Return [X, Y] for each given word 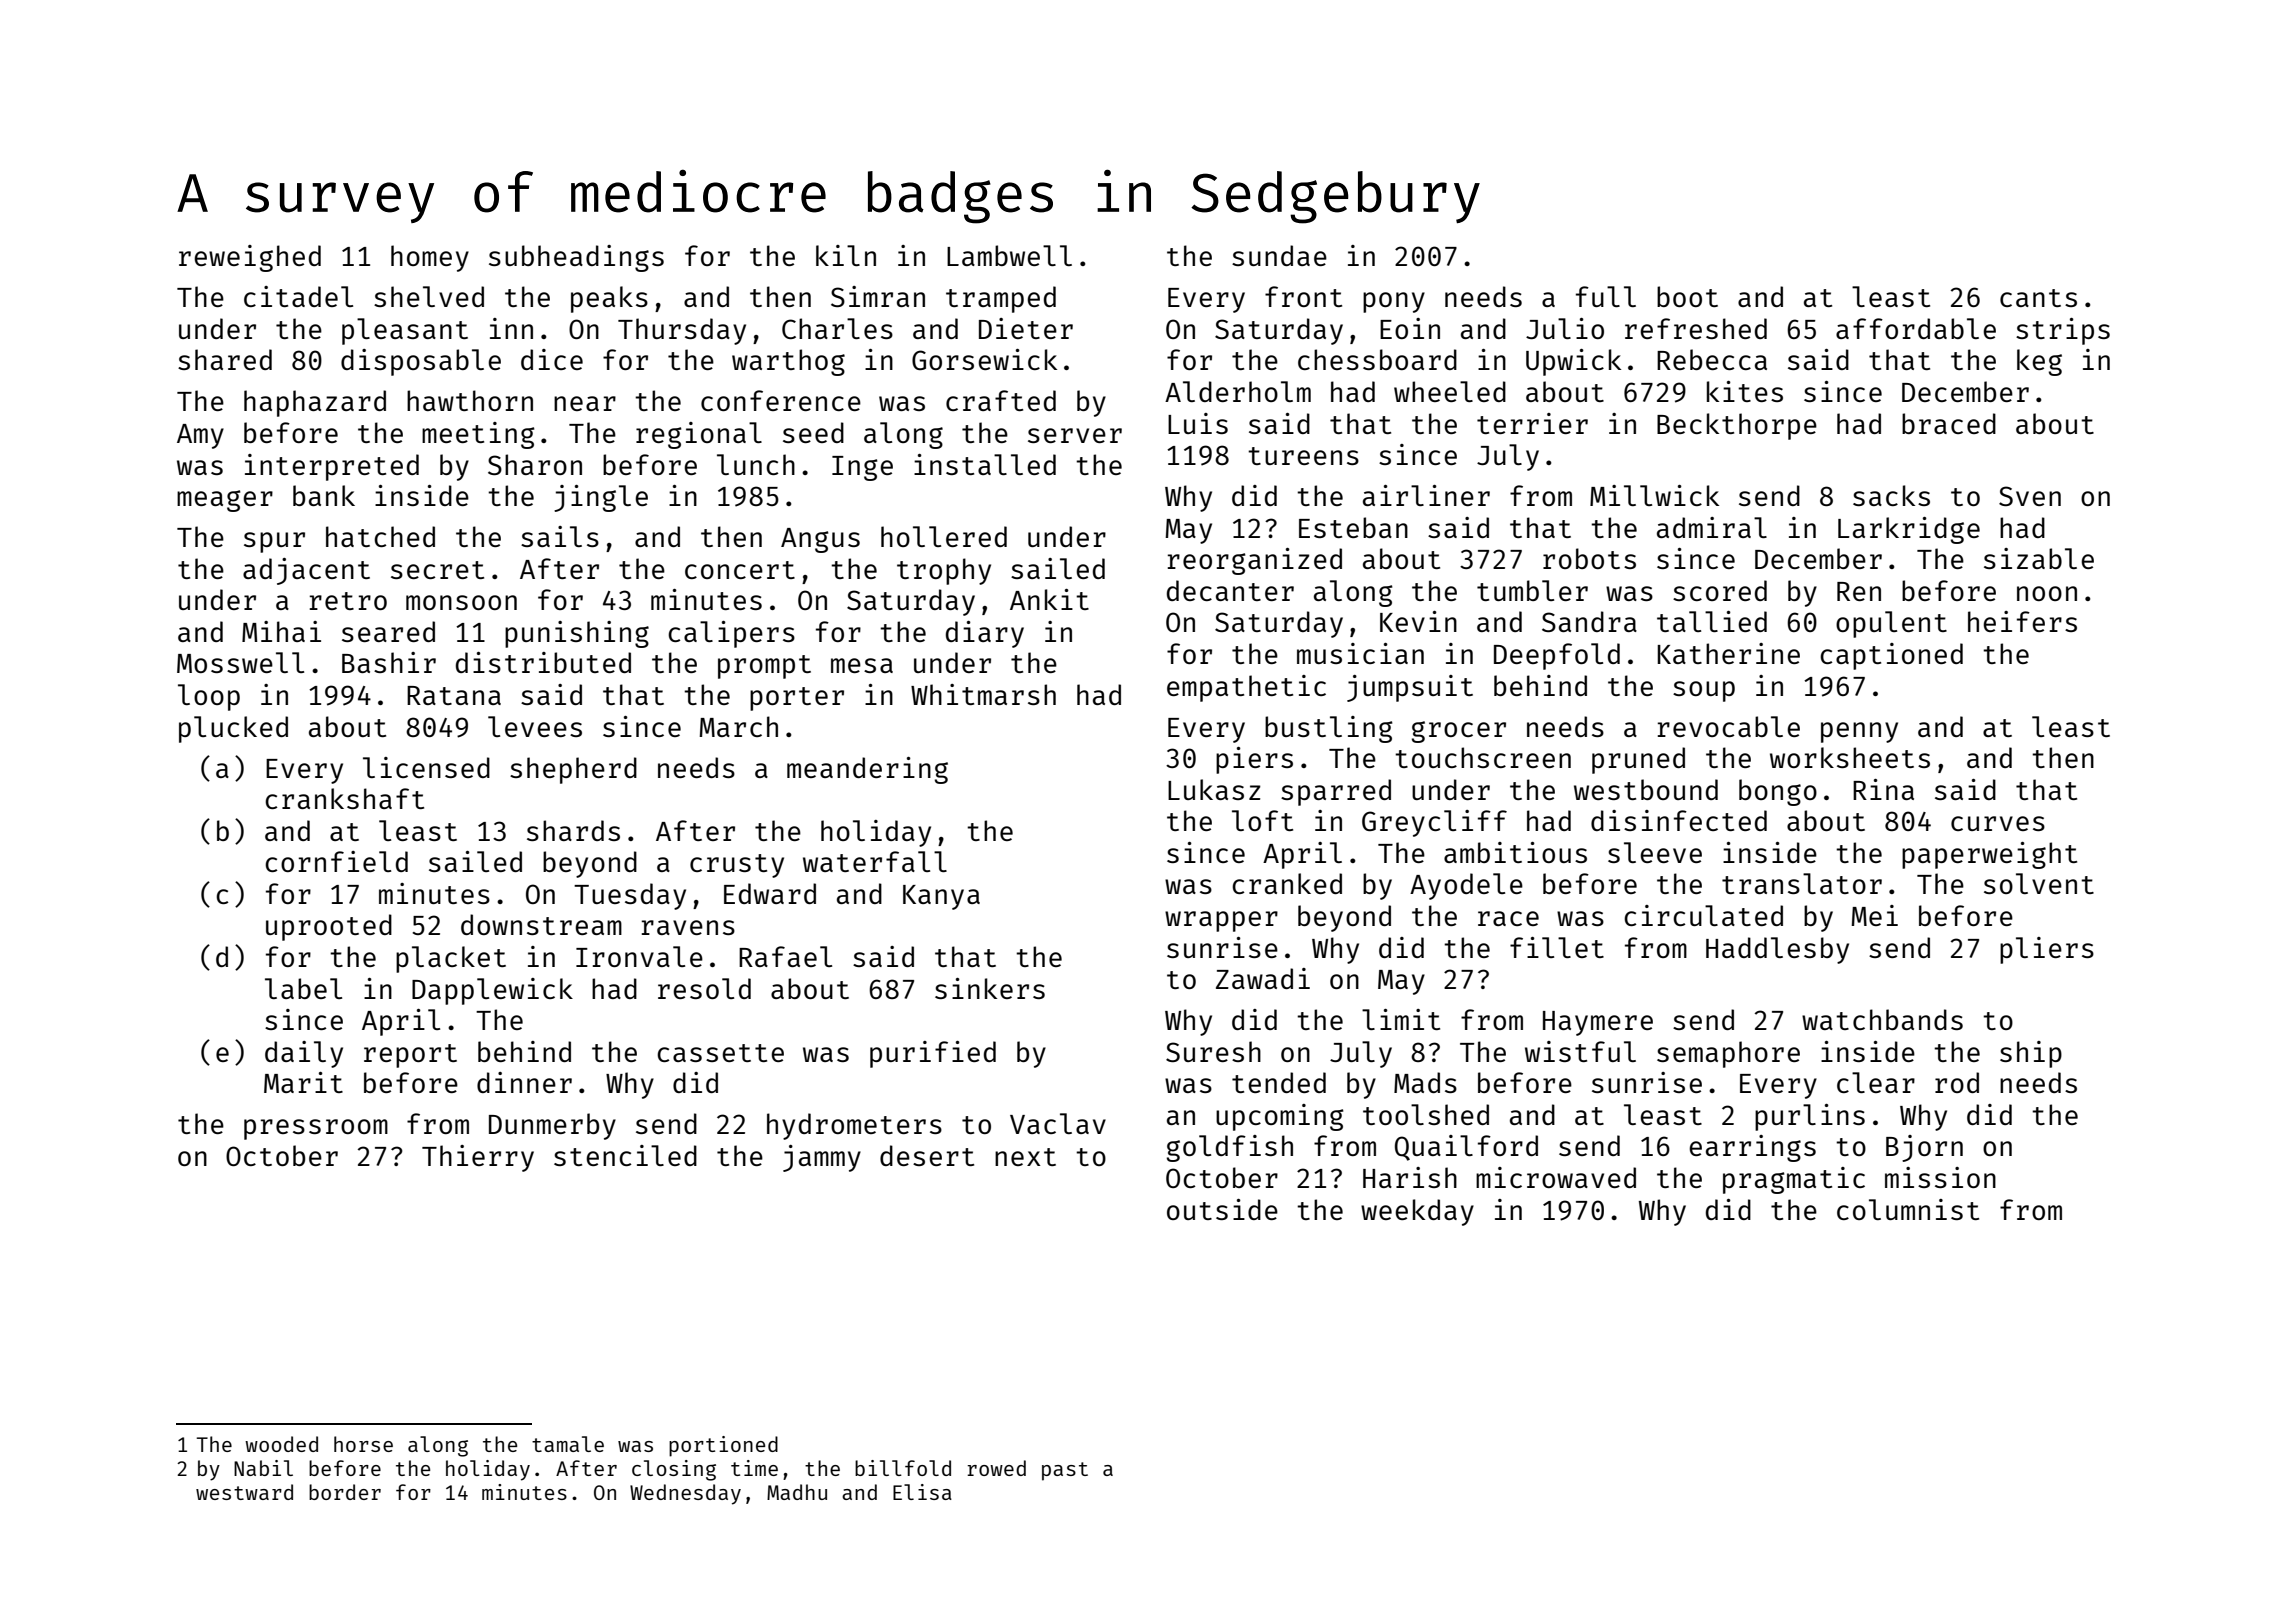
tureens [1303, 456]
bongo [1778, 792]
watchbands [1882, 1019]
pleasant [405, 331]
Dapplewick [492, 991]
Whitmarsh [983, 694]
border [345, 1492]
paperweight [1989, 855]
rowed [996, 1468]
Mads [1425, 1082]
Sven [2030, 496]
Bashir [389, 662]
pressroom [316, 1129]
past [1065, 1471]
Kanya [941, 897]
